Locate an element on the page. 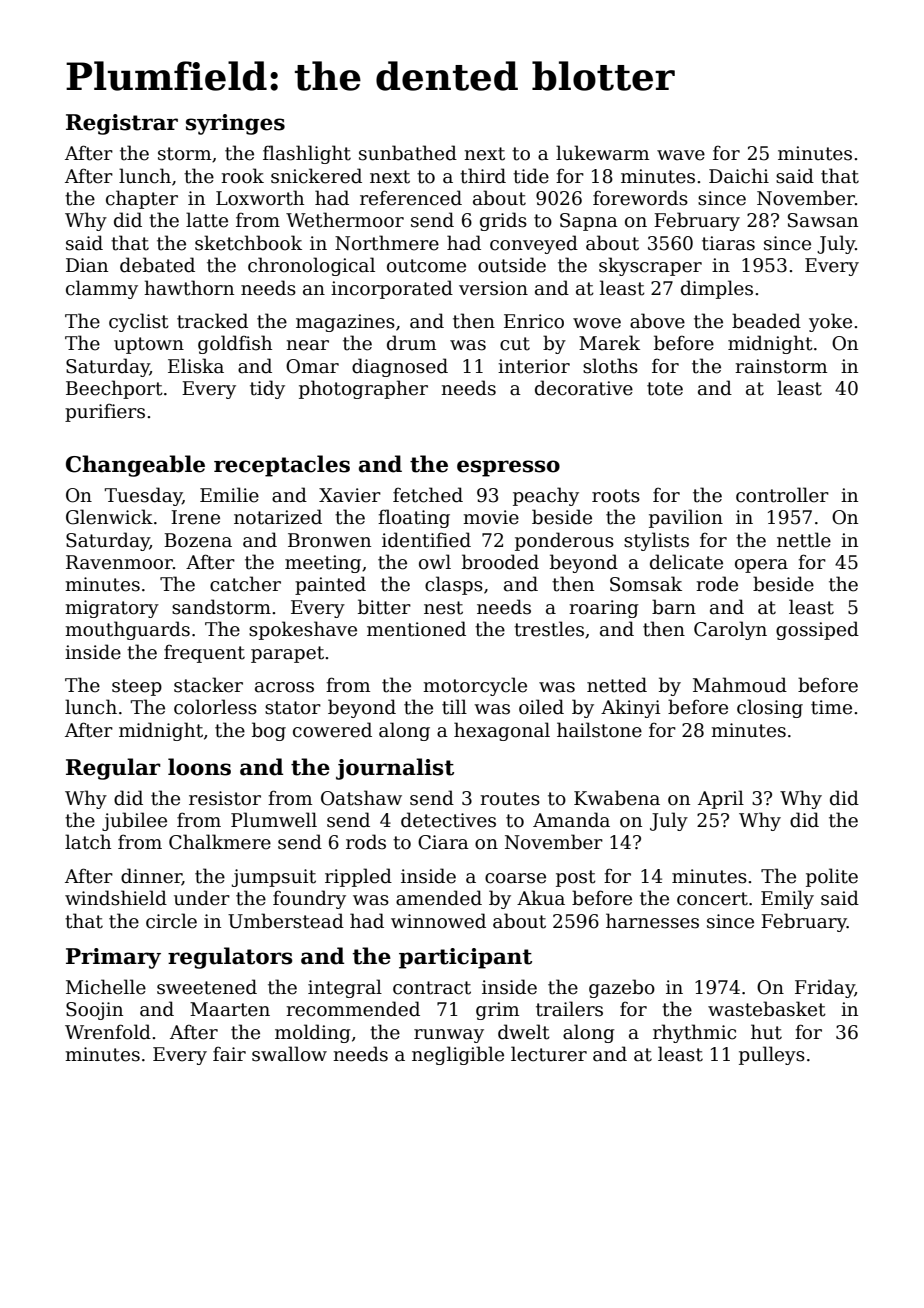 The width and height of the page is (924, 1308). loons is located at coordinates (199, 767).
